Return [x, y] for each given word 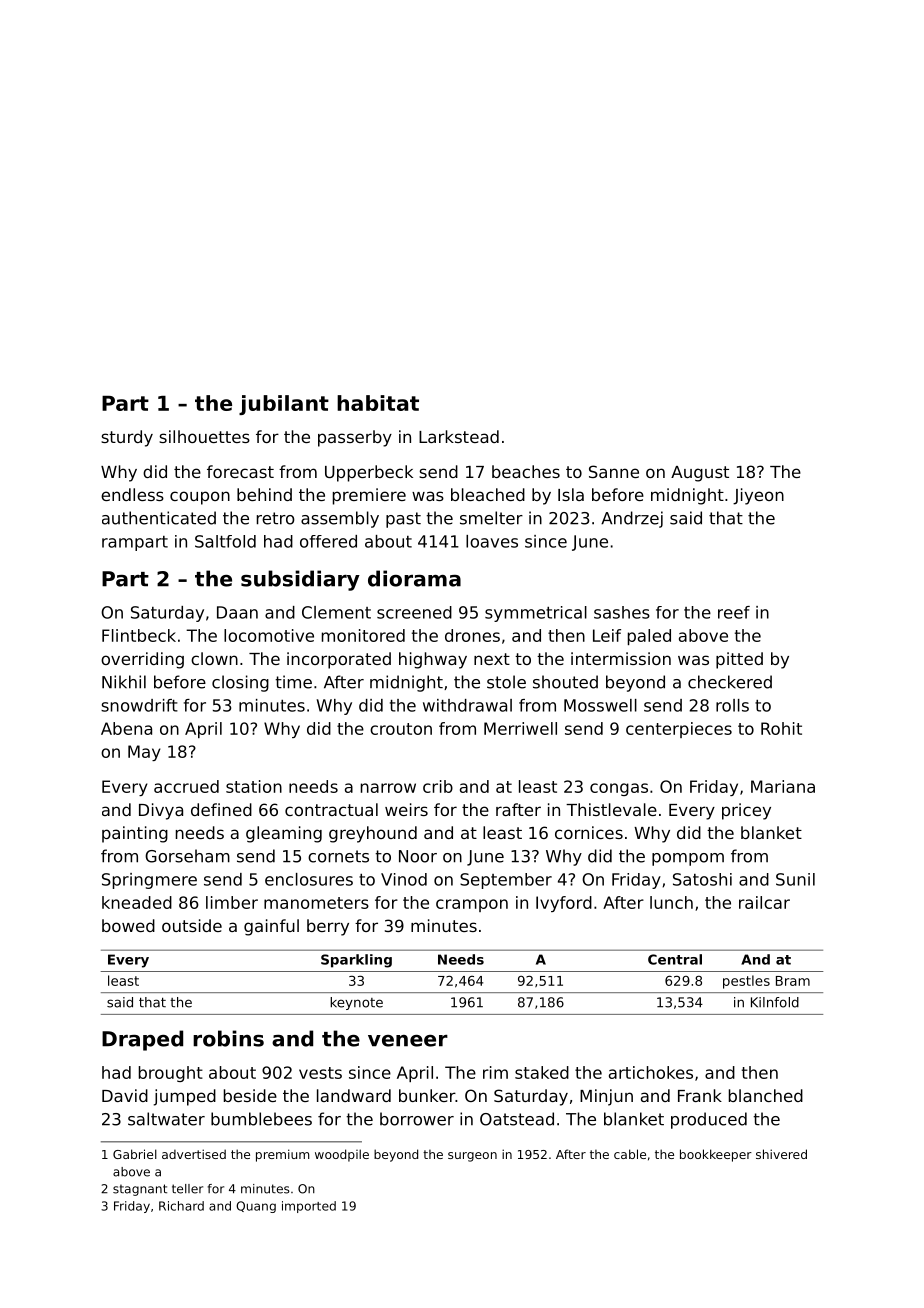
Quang [256, 1207]
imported [309, 1207]
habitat [378, 403]
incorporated [339, 660]
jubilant [284, 405]
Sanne [614, 471]
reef [734, 612]
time [293, 682]
